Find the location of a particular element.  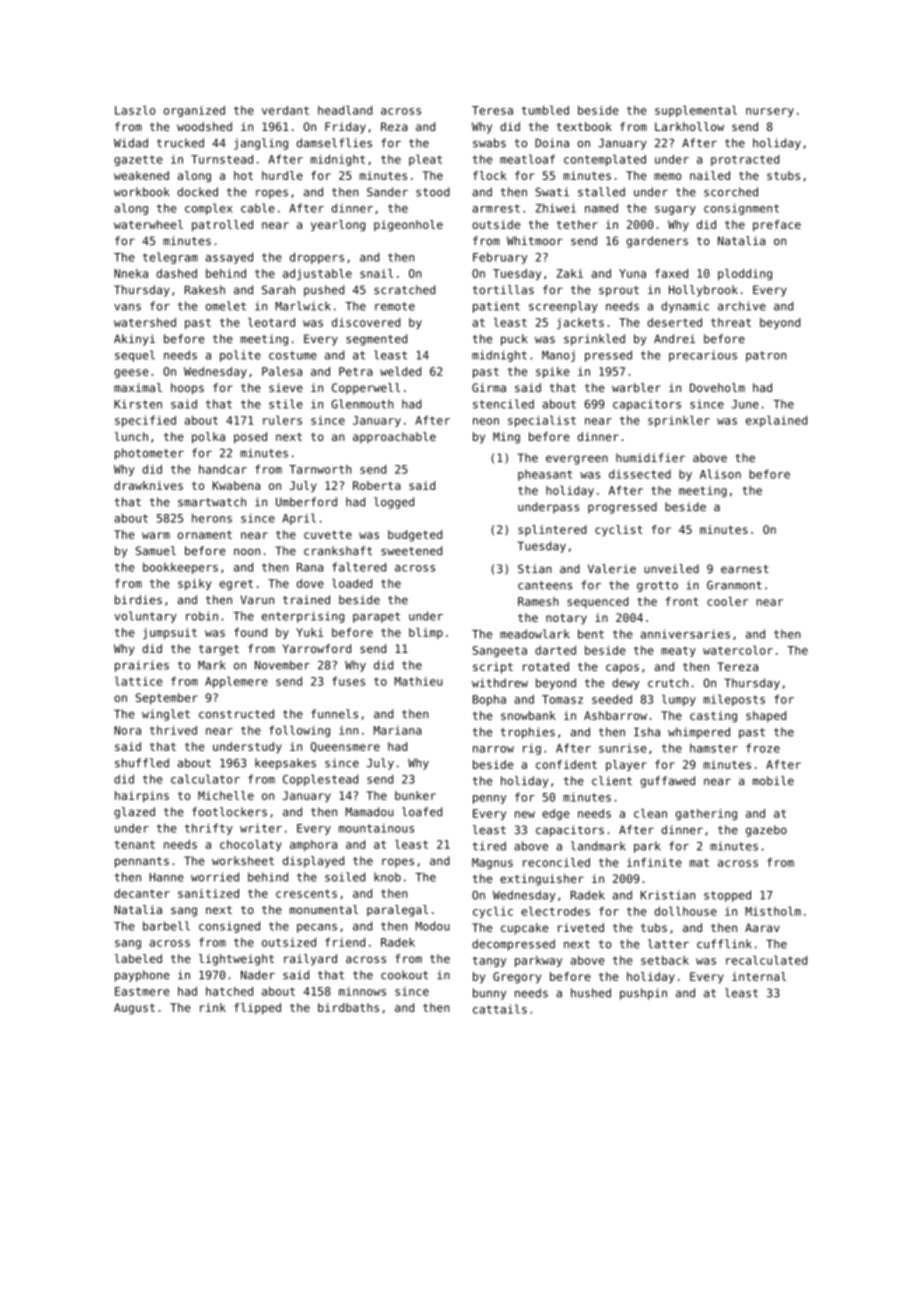

tortillas is located at coordinates (503, 290).
